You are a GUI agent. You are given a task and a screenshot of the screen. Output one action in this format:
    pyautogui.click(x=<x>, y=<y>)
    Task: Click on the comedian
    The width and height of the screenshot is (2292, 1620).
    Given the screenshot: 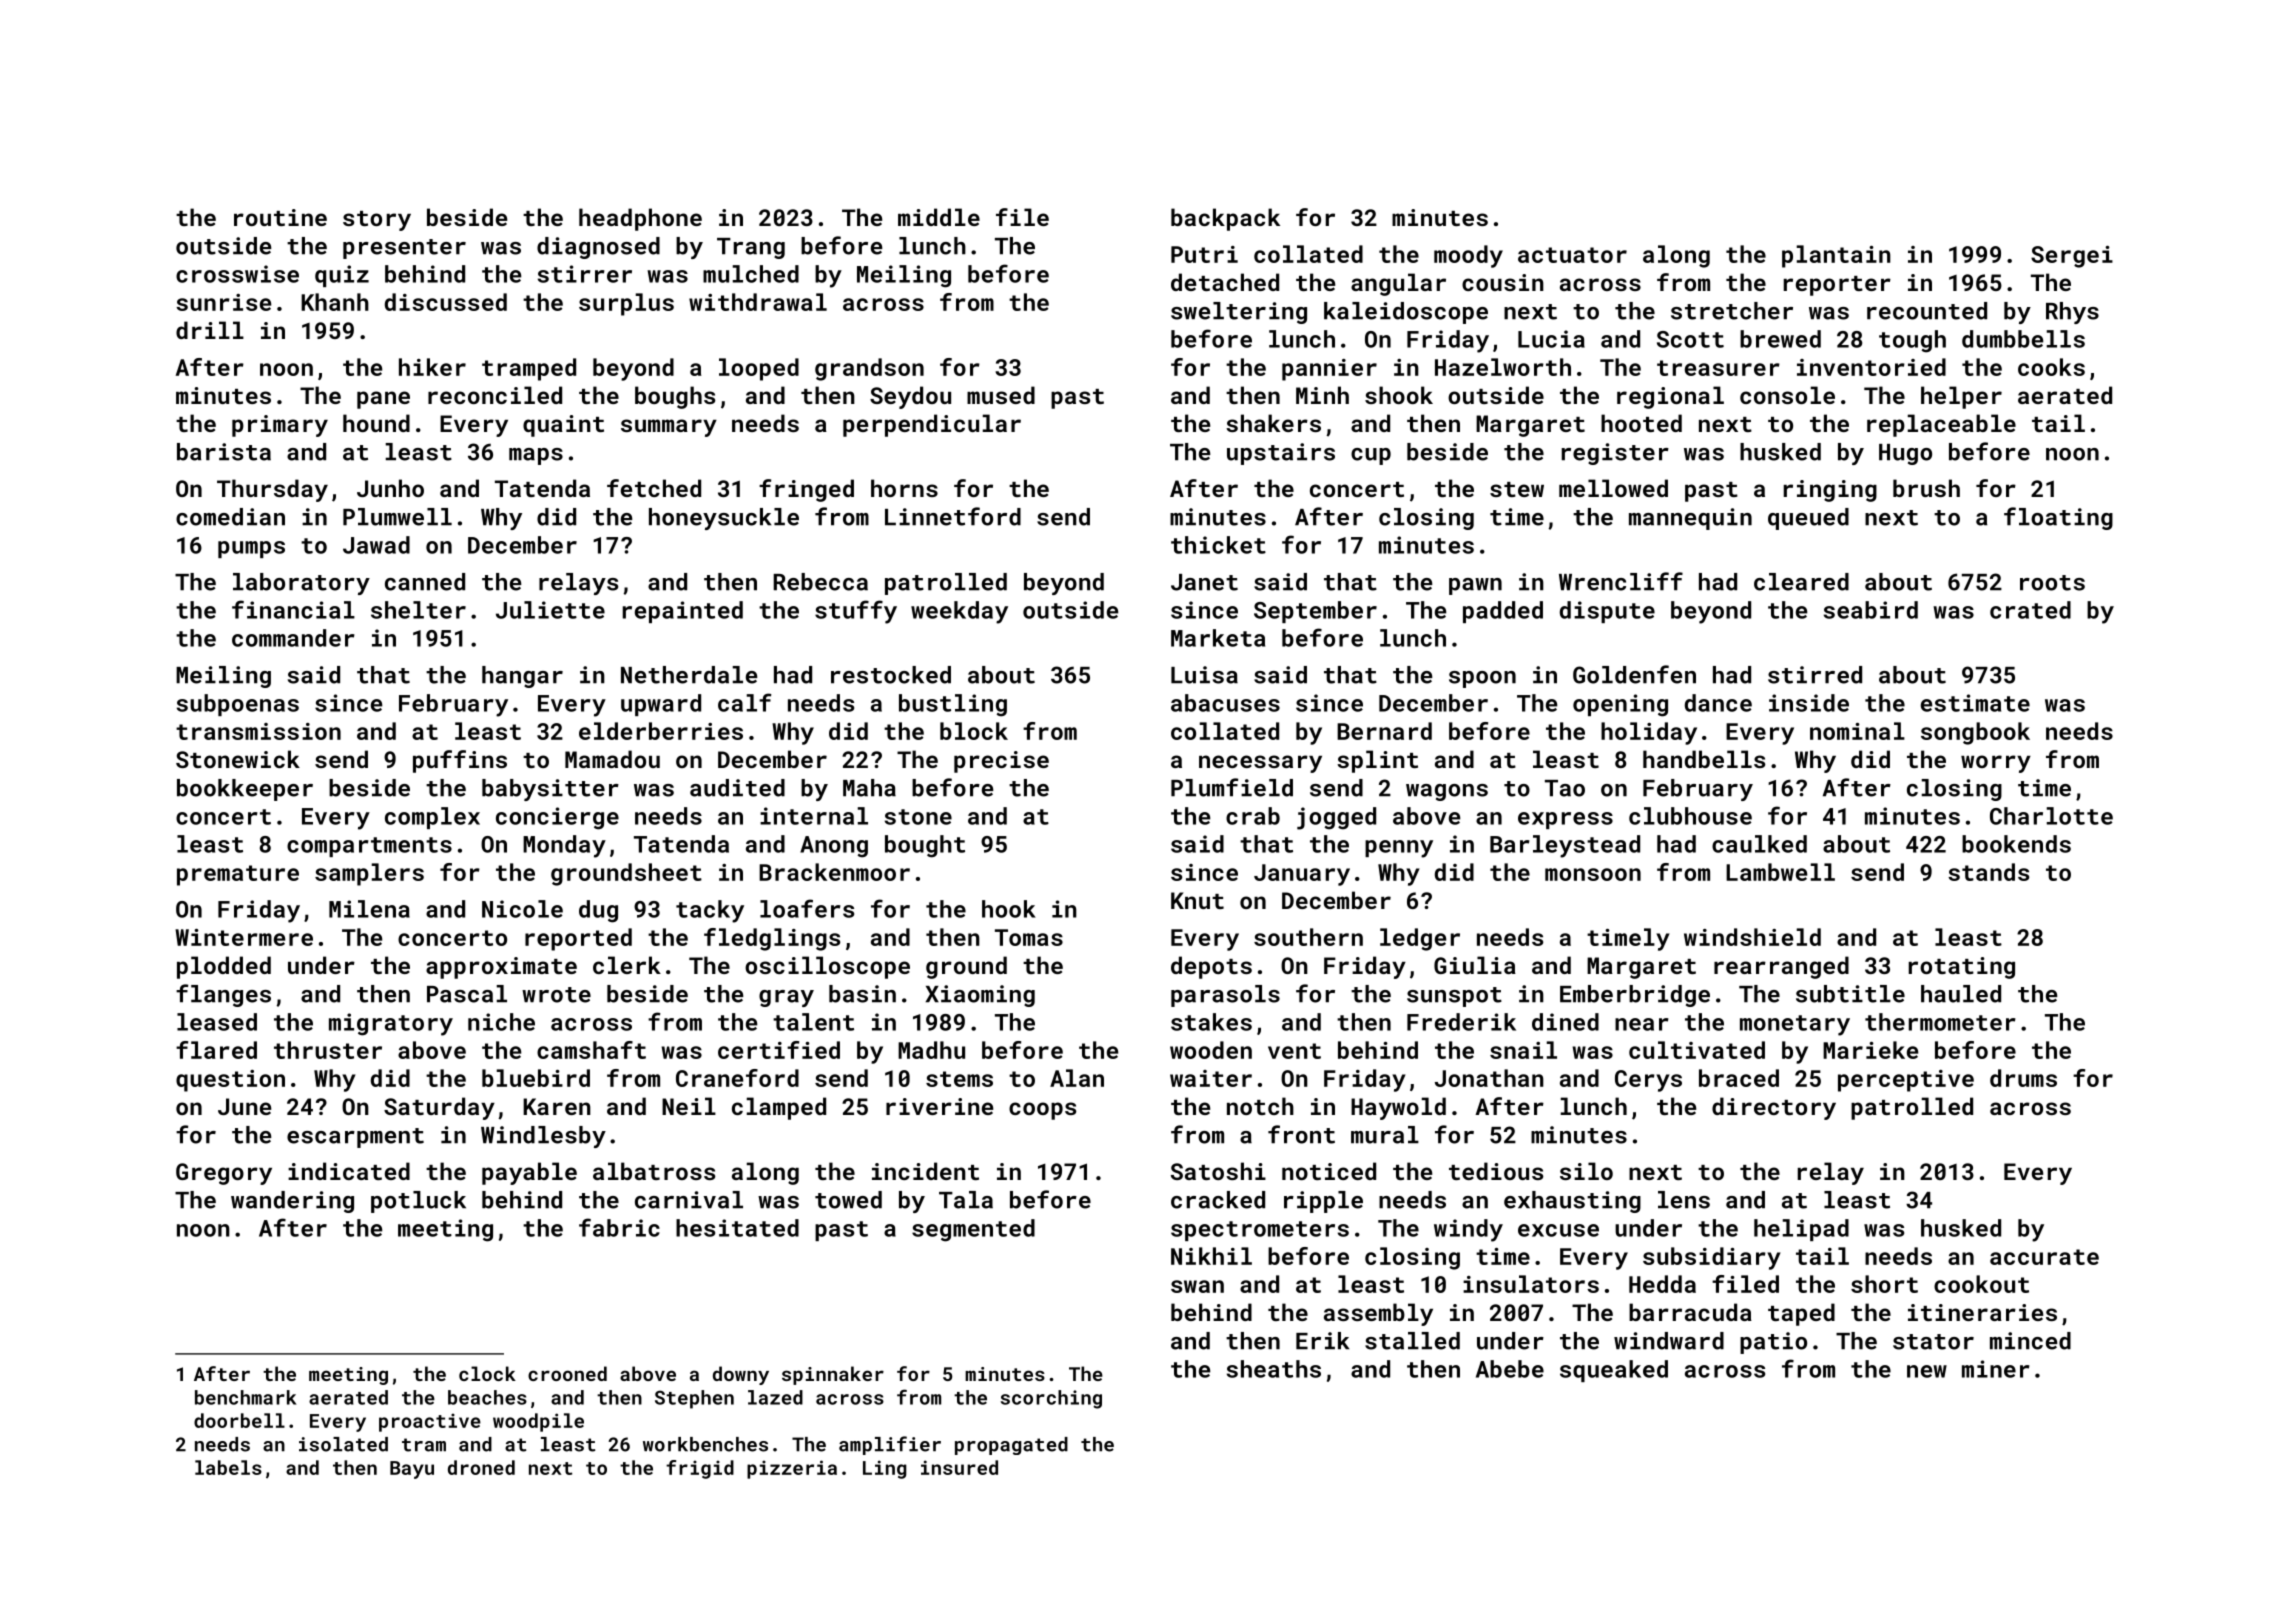 What is the action you would take?
    pyautogui.click(x=230, y=517)
